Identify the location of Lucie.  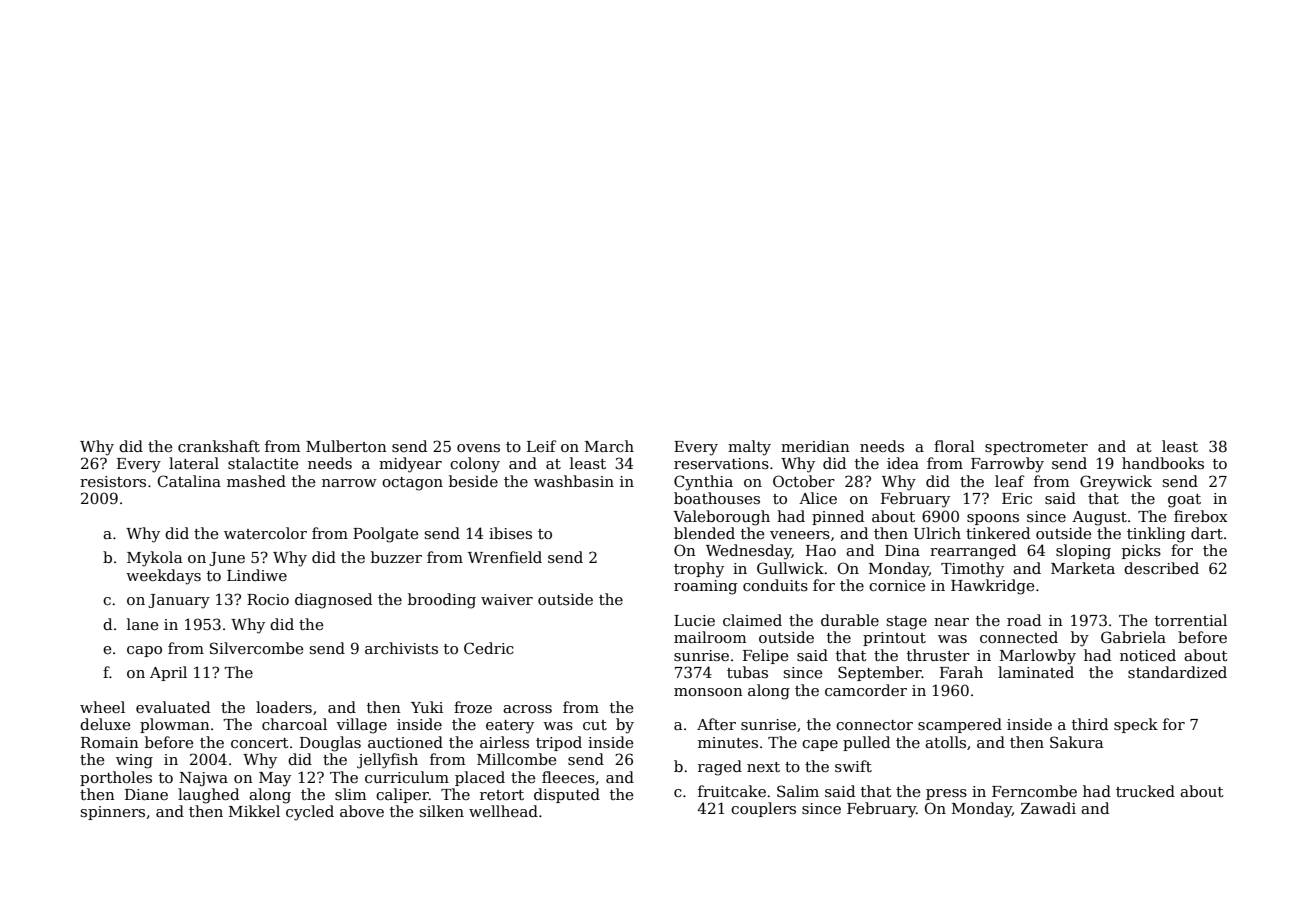
(694, 620).
